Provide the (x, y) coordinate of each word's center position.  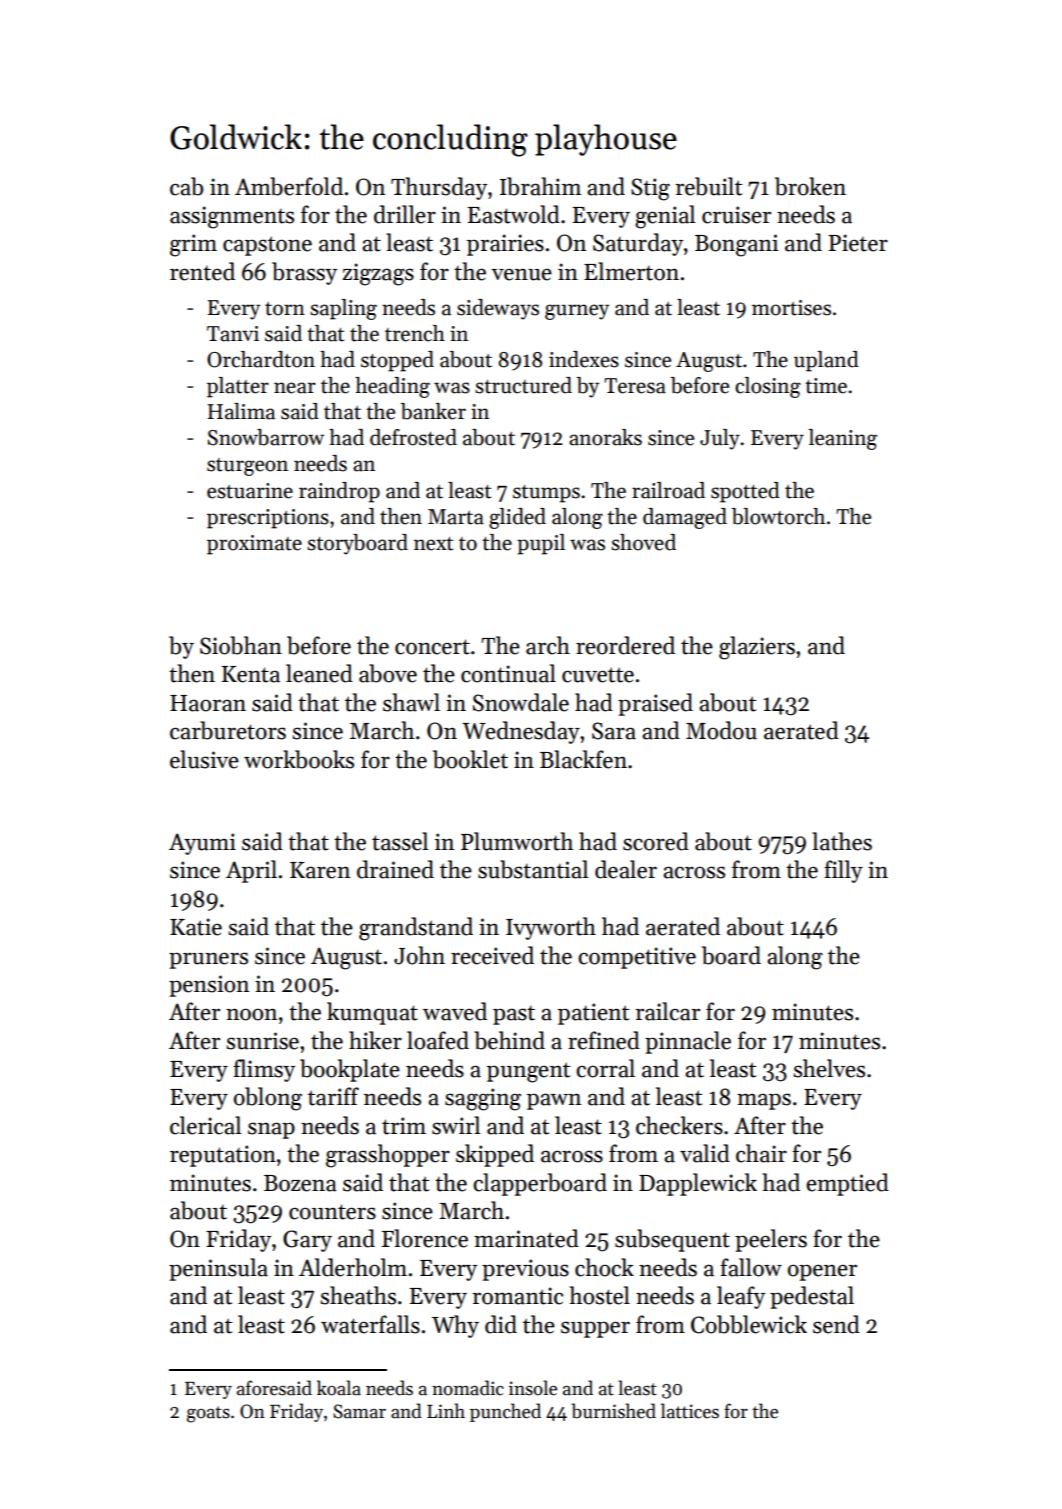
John (419, 955)
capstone (267, 246)
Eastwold (514, 214)
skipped (495, 1155)
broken (810, 186)
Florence (425, 1238)
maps (764, 1101)
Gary (307, 1241)
